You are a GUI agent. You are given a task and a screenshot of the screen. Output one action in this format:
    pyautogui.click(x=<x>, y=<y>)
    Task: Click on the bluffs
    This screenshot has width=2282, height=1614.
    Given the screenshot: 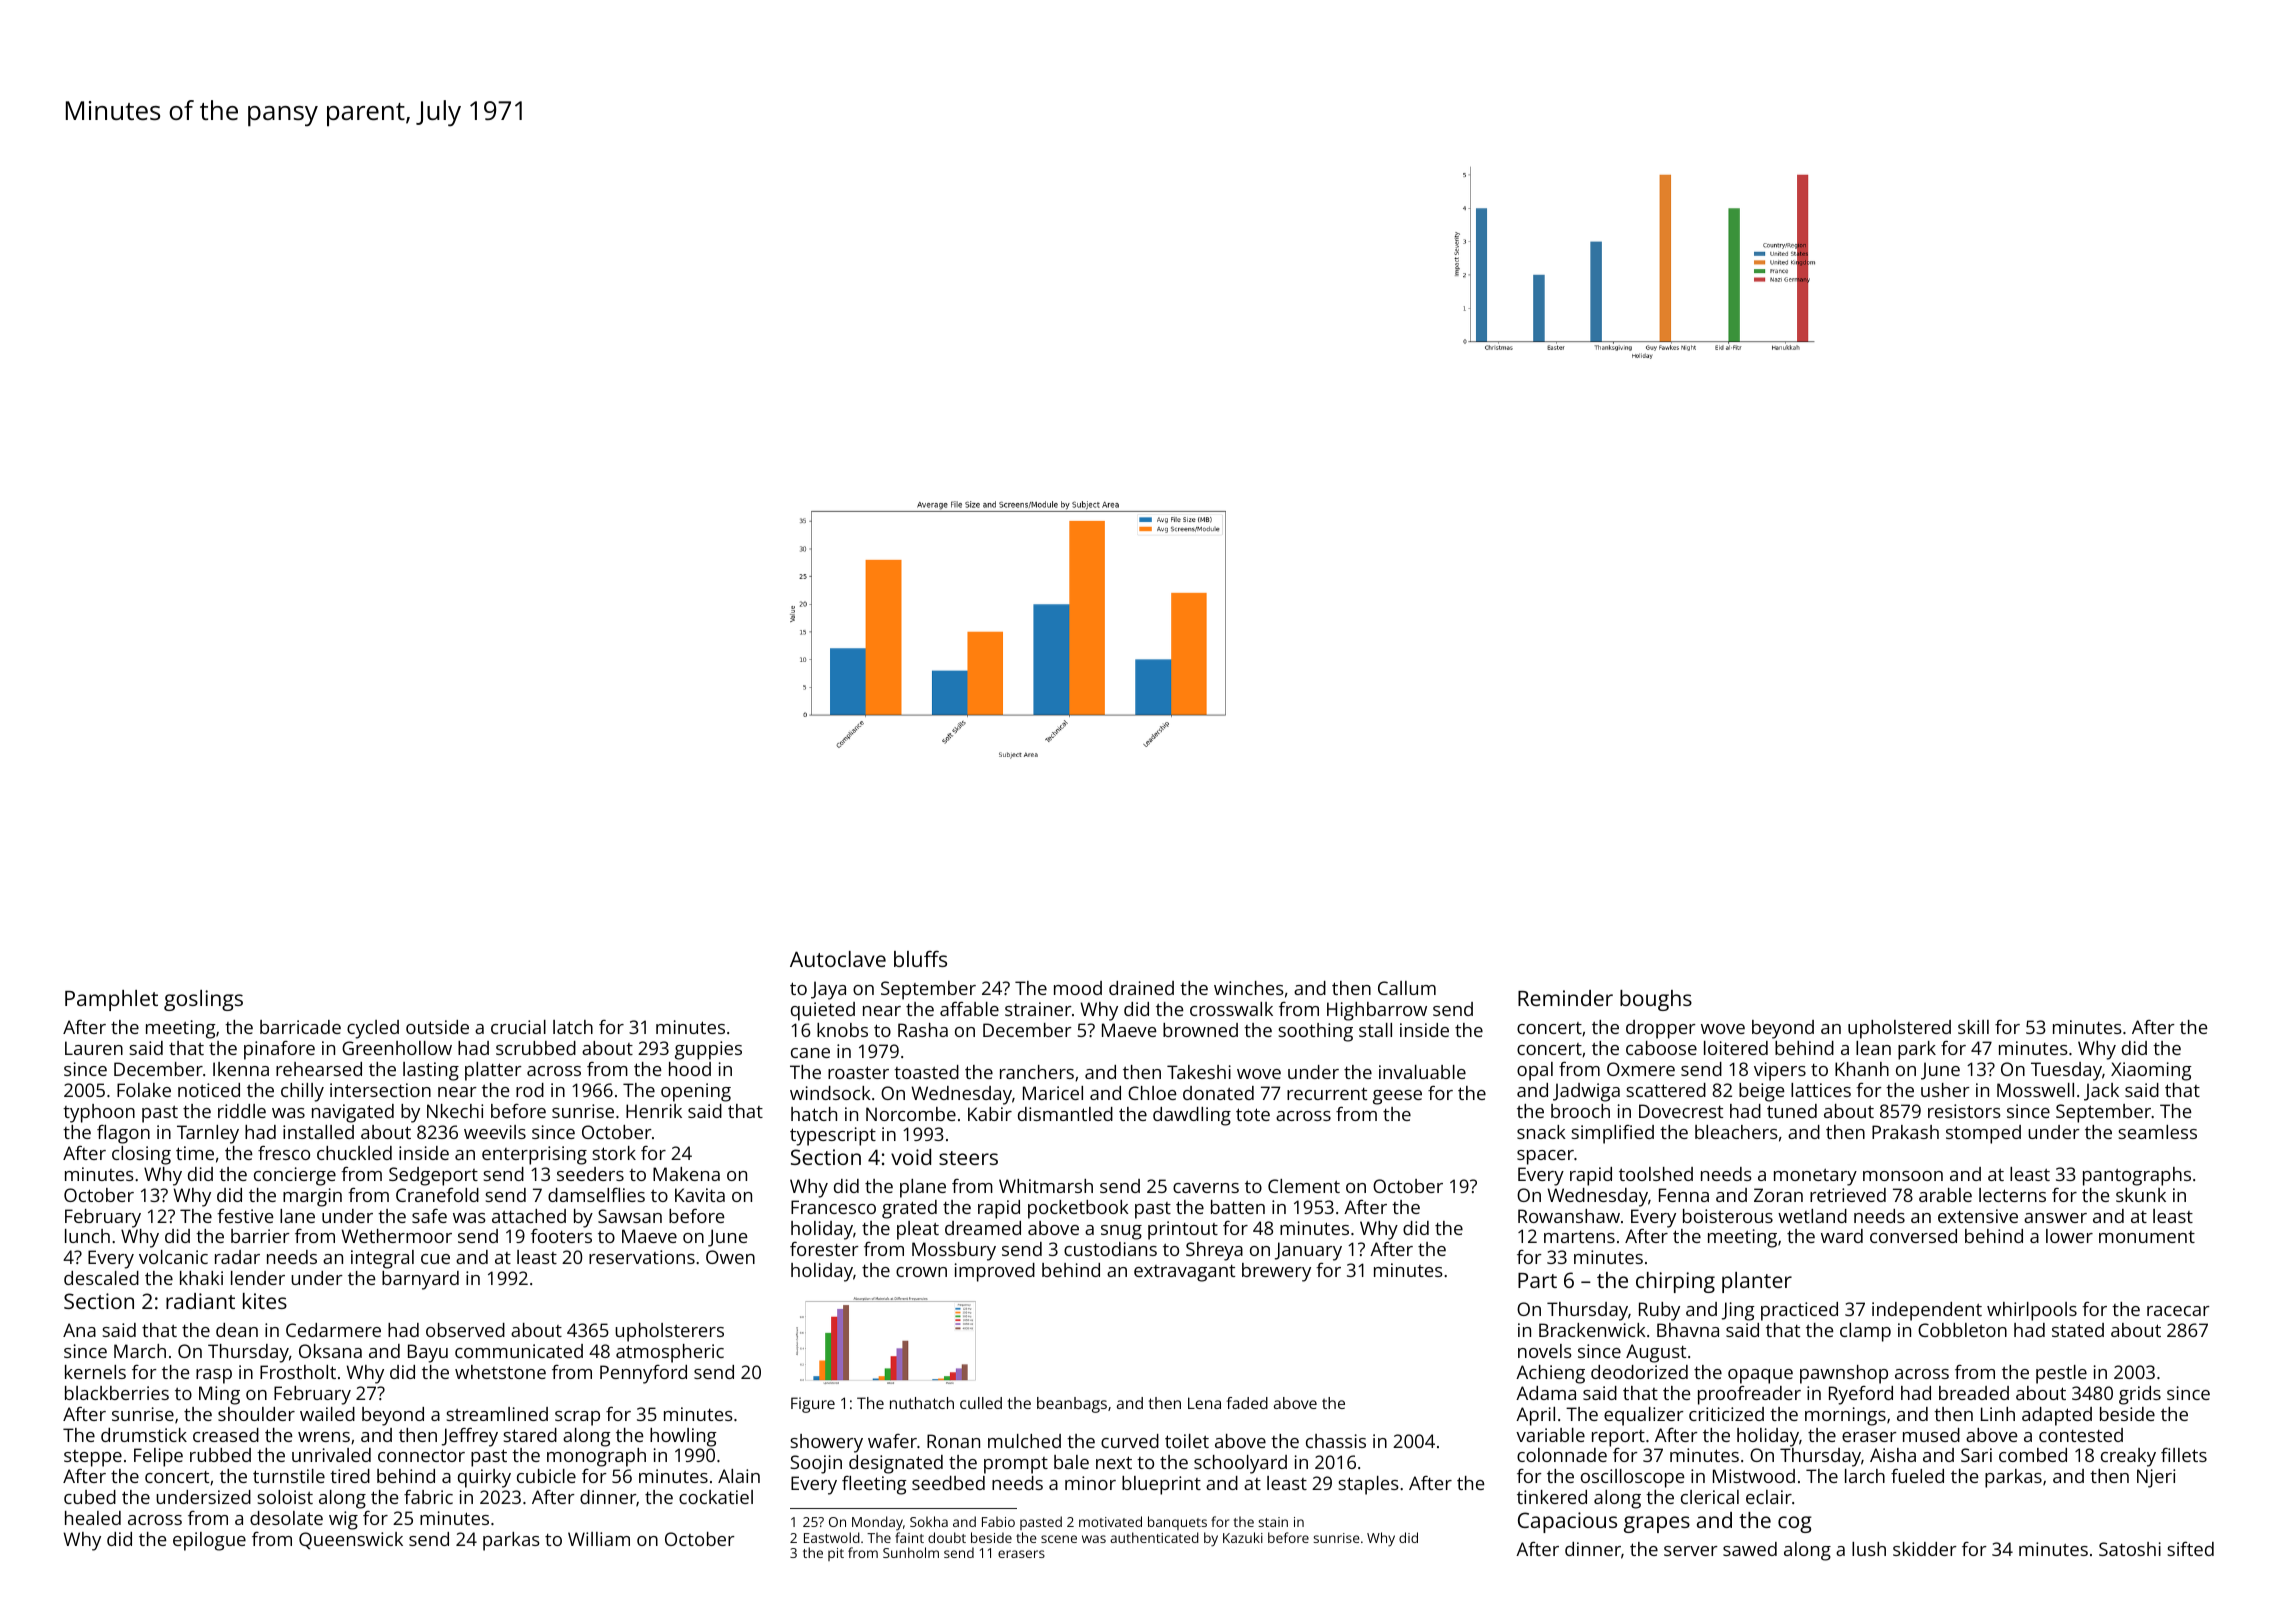 What is the action you would take?
    pyautogui.click(x=920, y=958)
